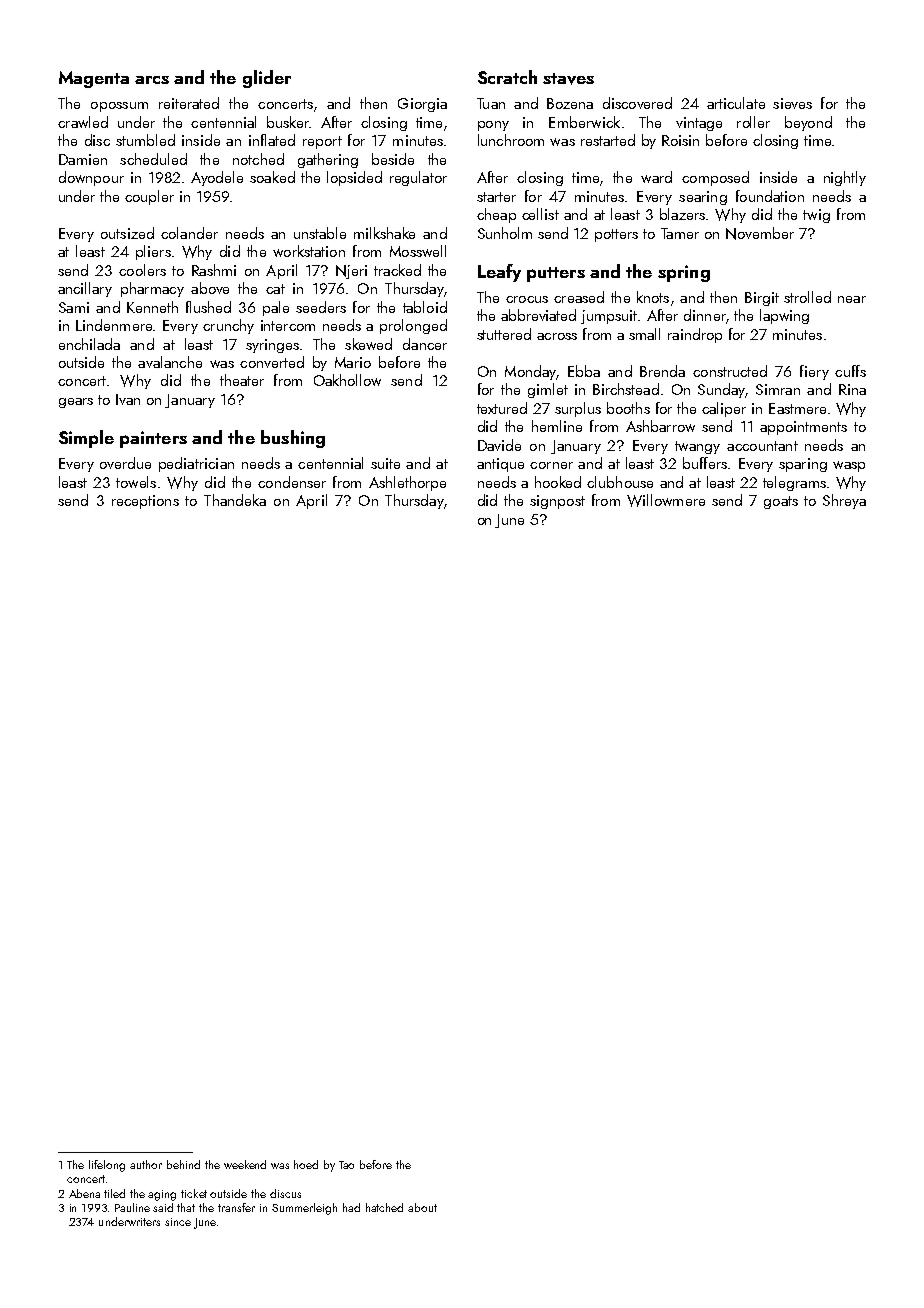 This screenshot has width=924, height=1308. Describe the element at coordinates (178, 1222) in the screenshot. I see `since` at that location.
